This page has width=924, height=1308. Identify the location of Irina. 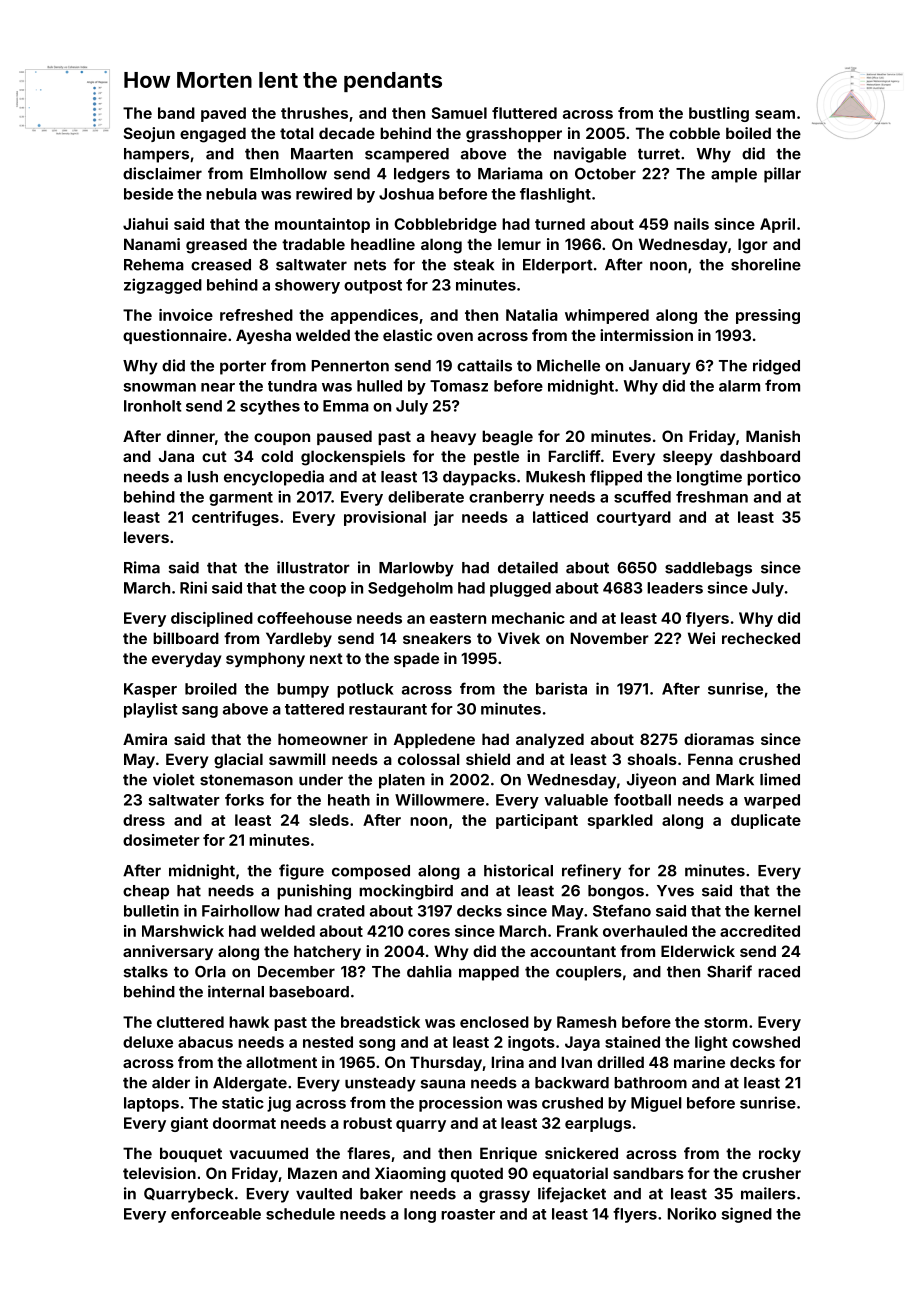
(508, 1062).
